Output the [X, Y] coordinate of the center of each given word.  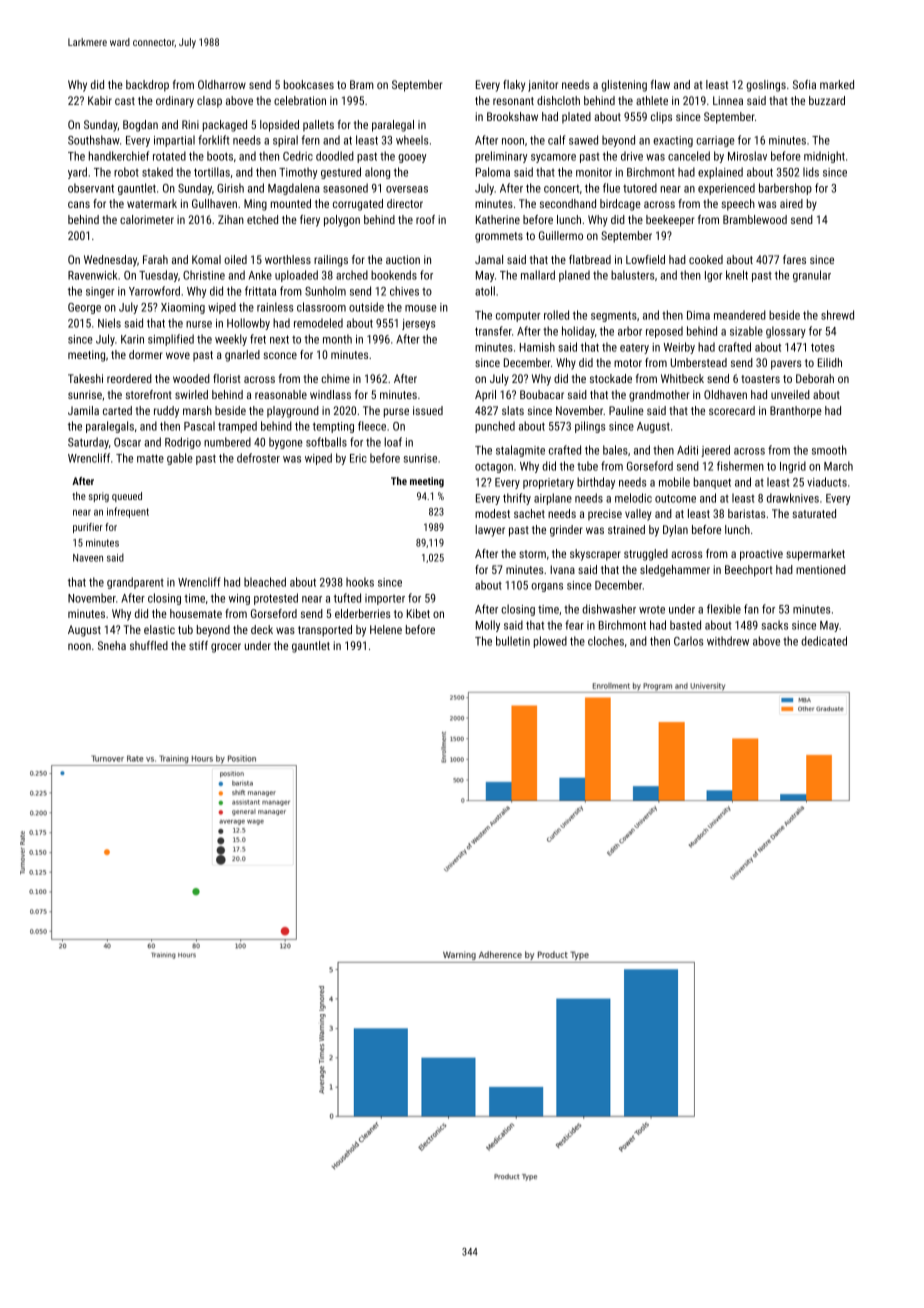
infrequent [128, 512]
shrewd [837, 315]
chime [335, 378]
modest [492, 513]
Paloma [493, 172]
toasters [760, 379]
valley [638, 515]
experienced [726, 189]
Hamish [537, 347]
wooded [191, 378]
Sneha [112, 645]
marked [837, 84]
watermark [152, 203]
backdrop [147, 86]
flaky [514, 86]
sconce [280, 355]
